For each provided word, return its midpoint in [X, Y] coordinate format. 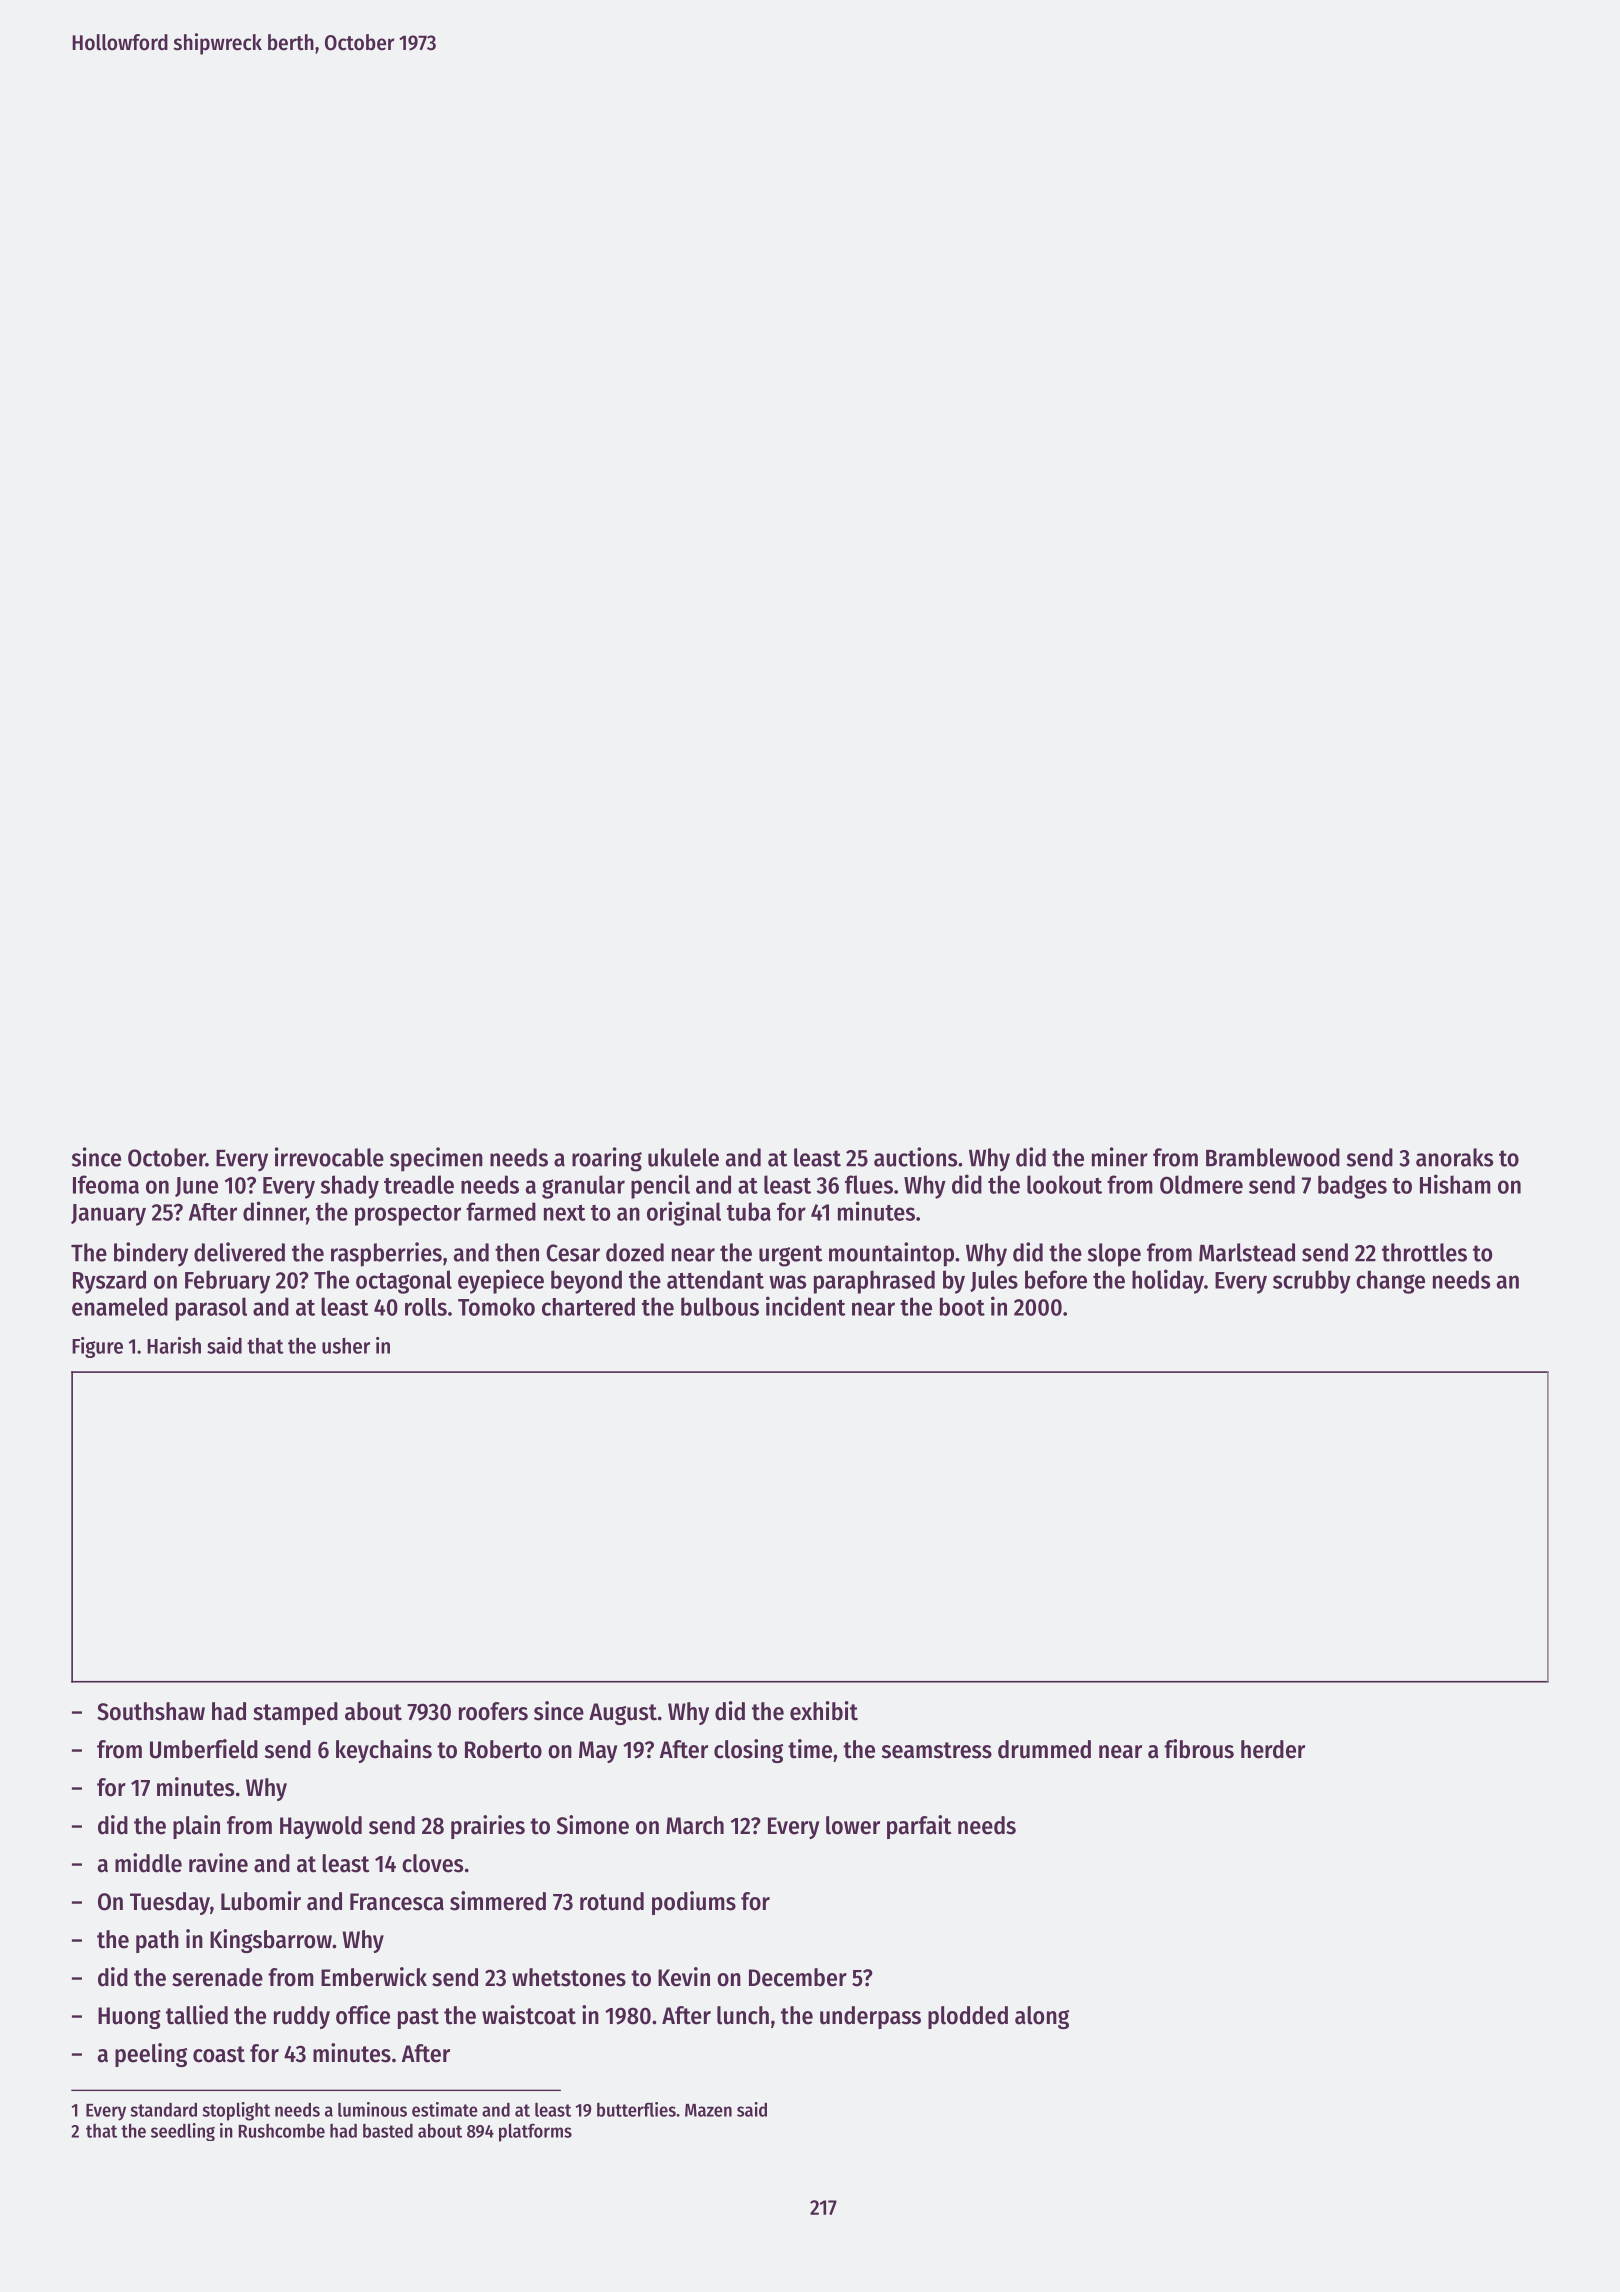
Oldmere [1201, 1184]
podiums [694, 1903]
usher [346, 1346]
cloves [432, 1863]
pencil [660, 1186]
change [1390, 1282]
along [1042, 2017]
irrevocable [329, 1157]
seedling [183, 2132]
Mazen [708, 2110]
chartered [588, 1306]
